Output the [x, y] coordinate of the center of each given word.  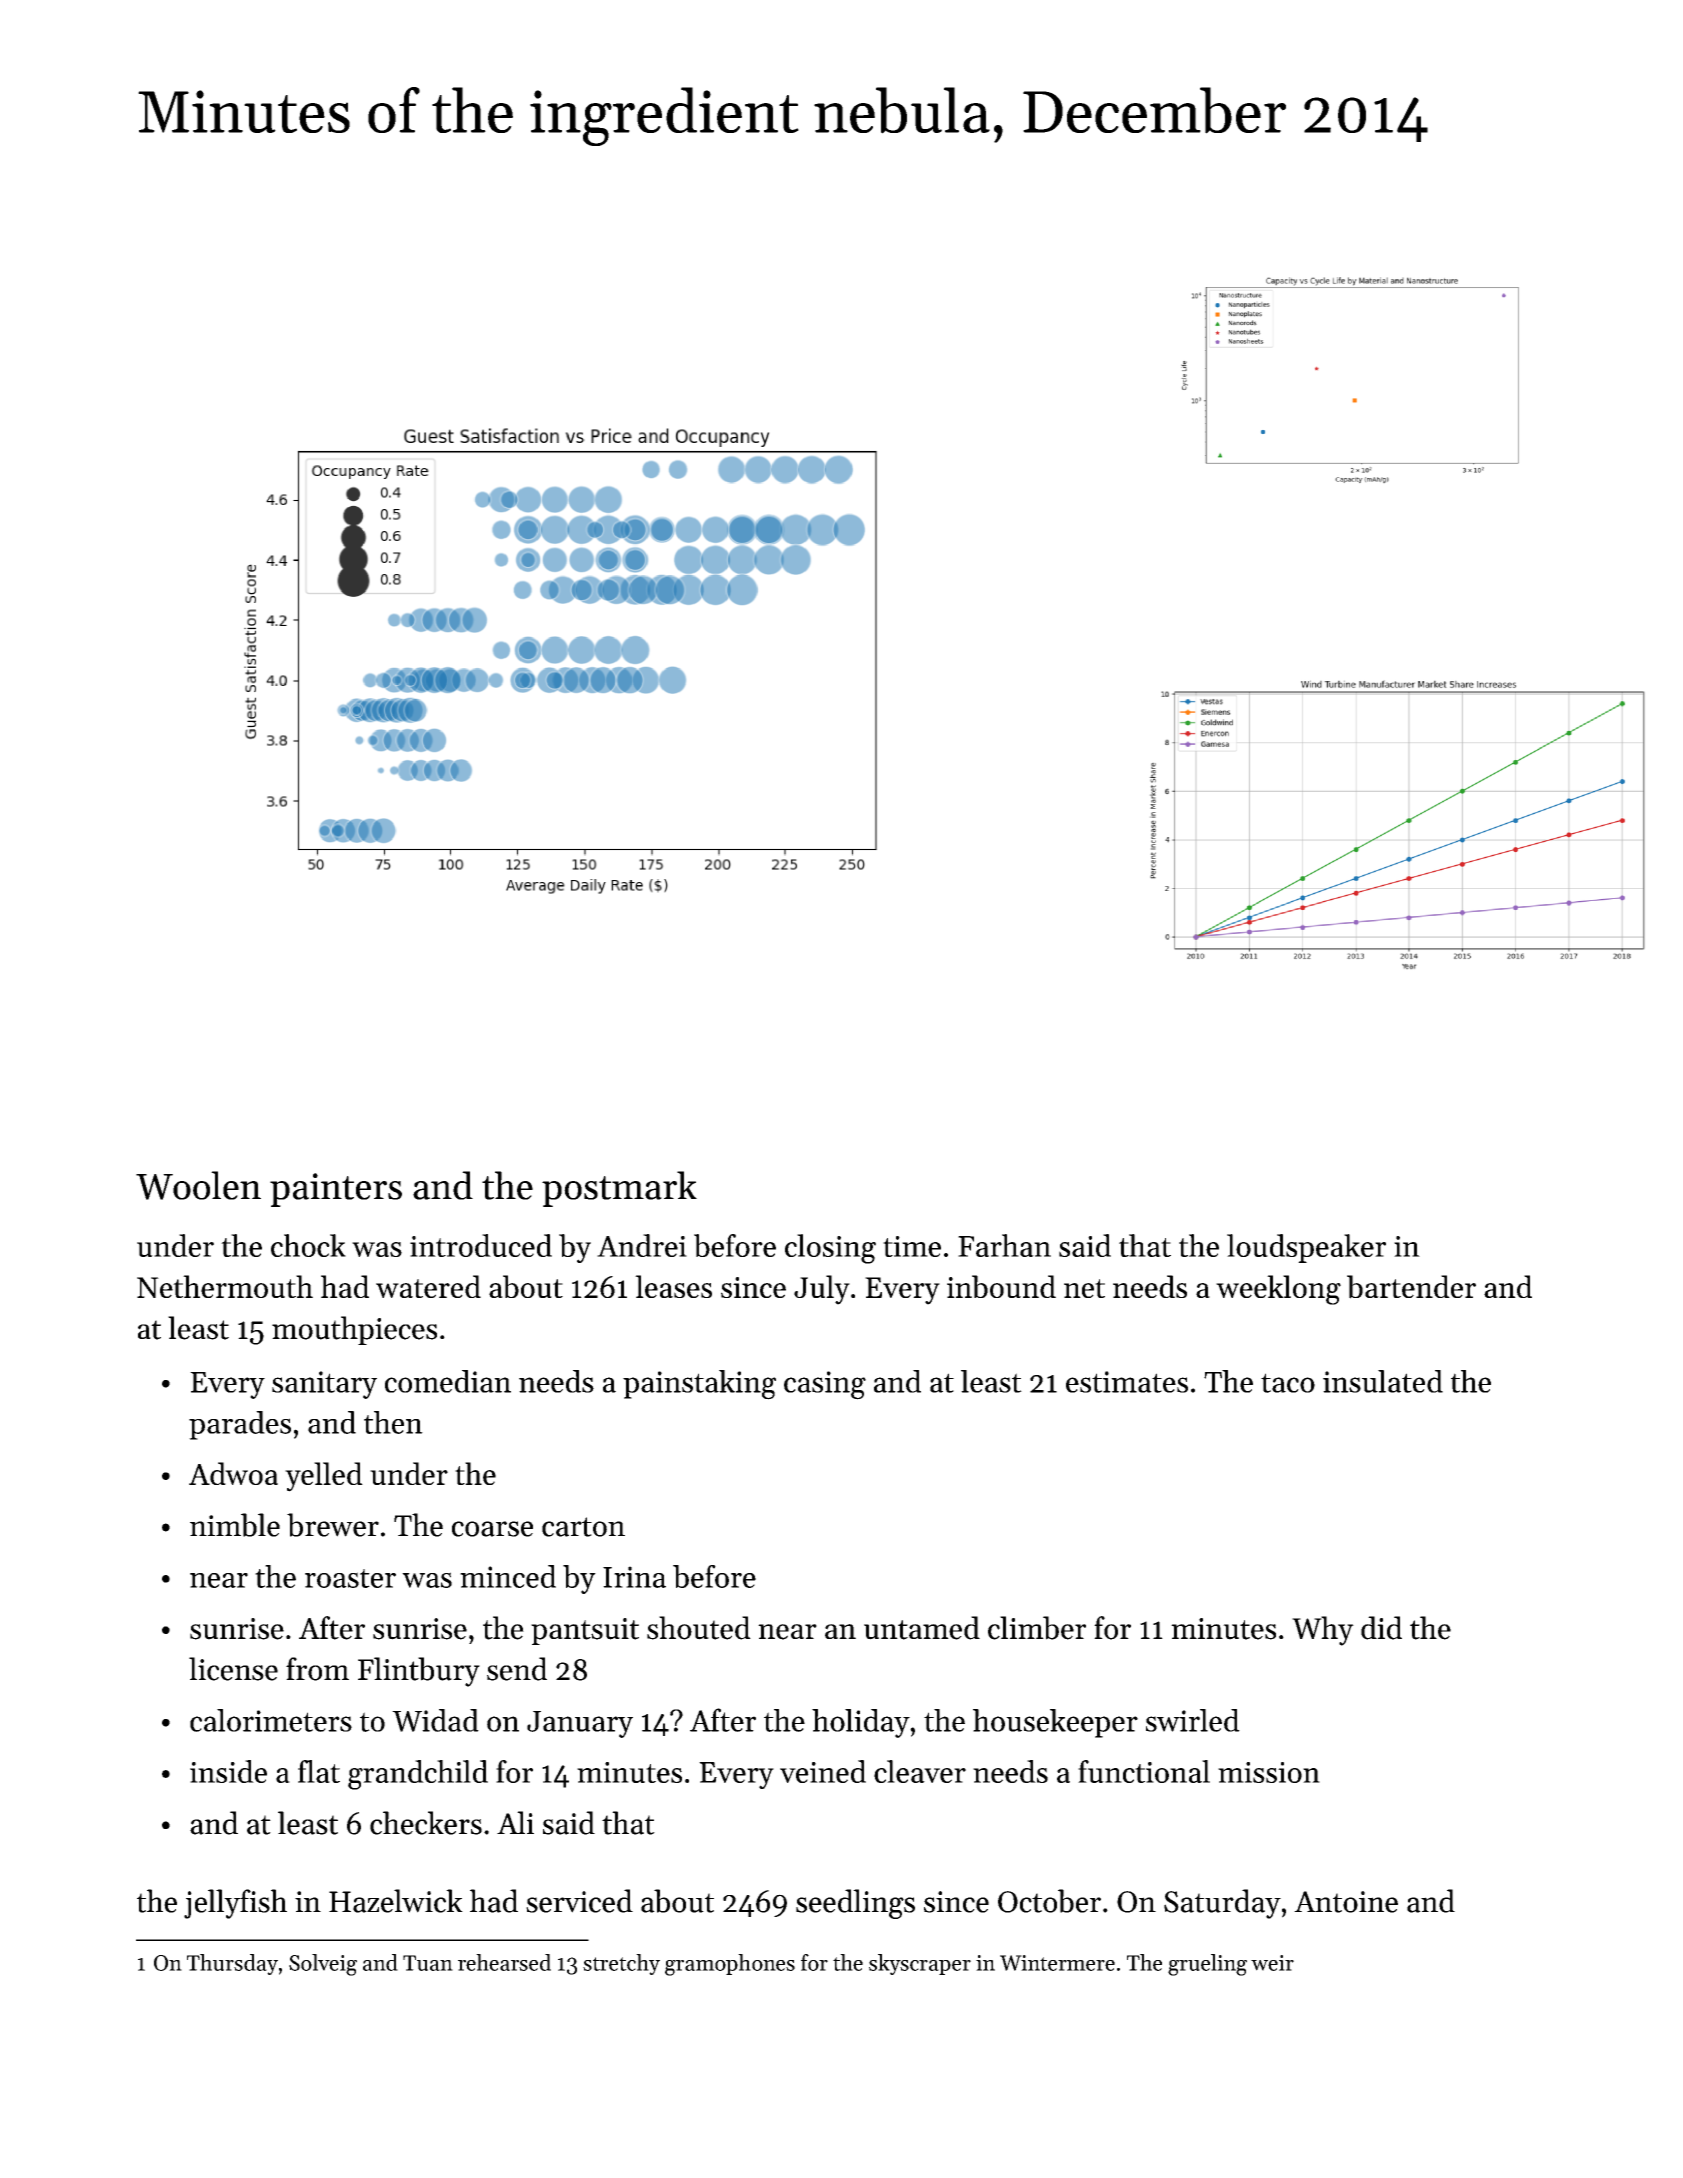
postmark [619, 1189]
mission [1269, 1772]
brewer [333, 1525]
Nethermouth [225, 1286]
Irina [634, 1577]
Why [1323, 1631]
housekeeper [1055, 1723]
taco [1288, 1383]
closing [830, 1249]
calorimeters [271, 1720]
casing [825, 1385]
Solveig [323, 1965]
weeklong [1278, 1290]
